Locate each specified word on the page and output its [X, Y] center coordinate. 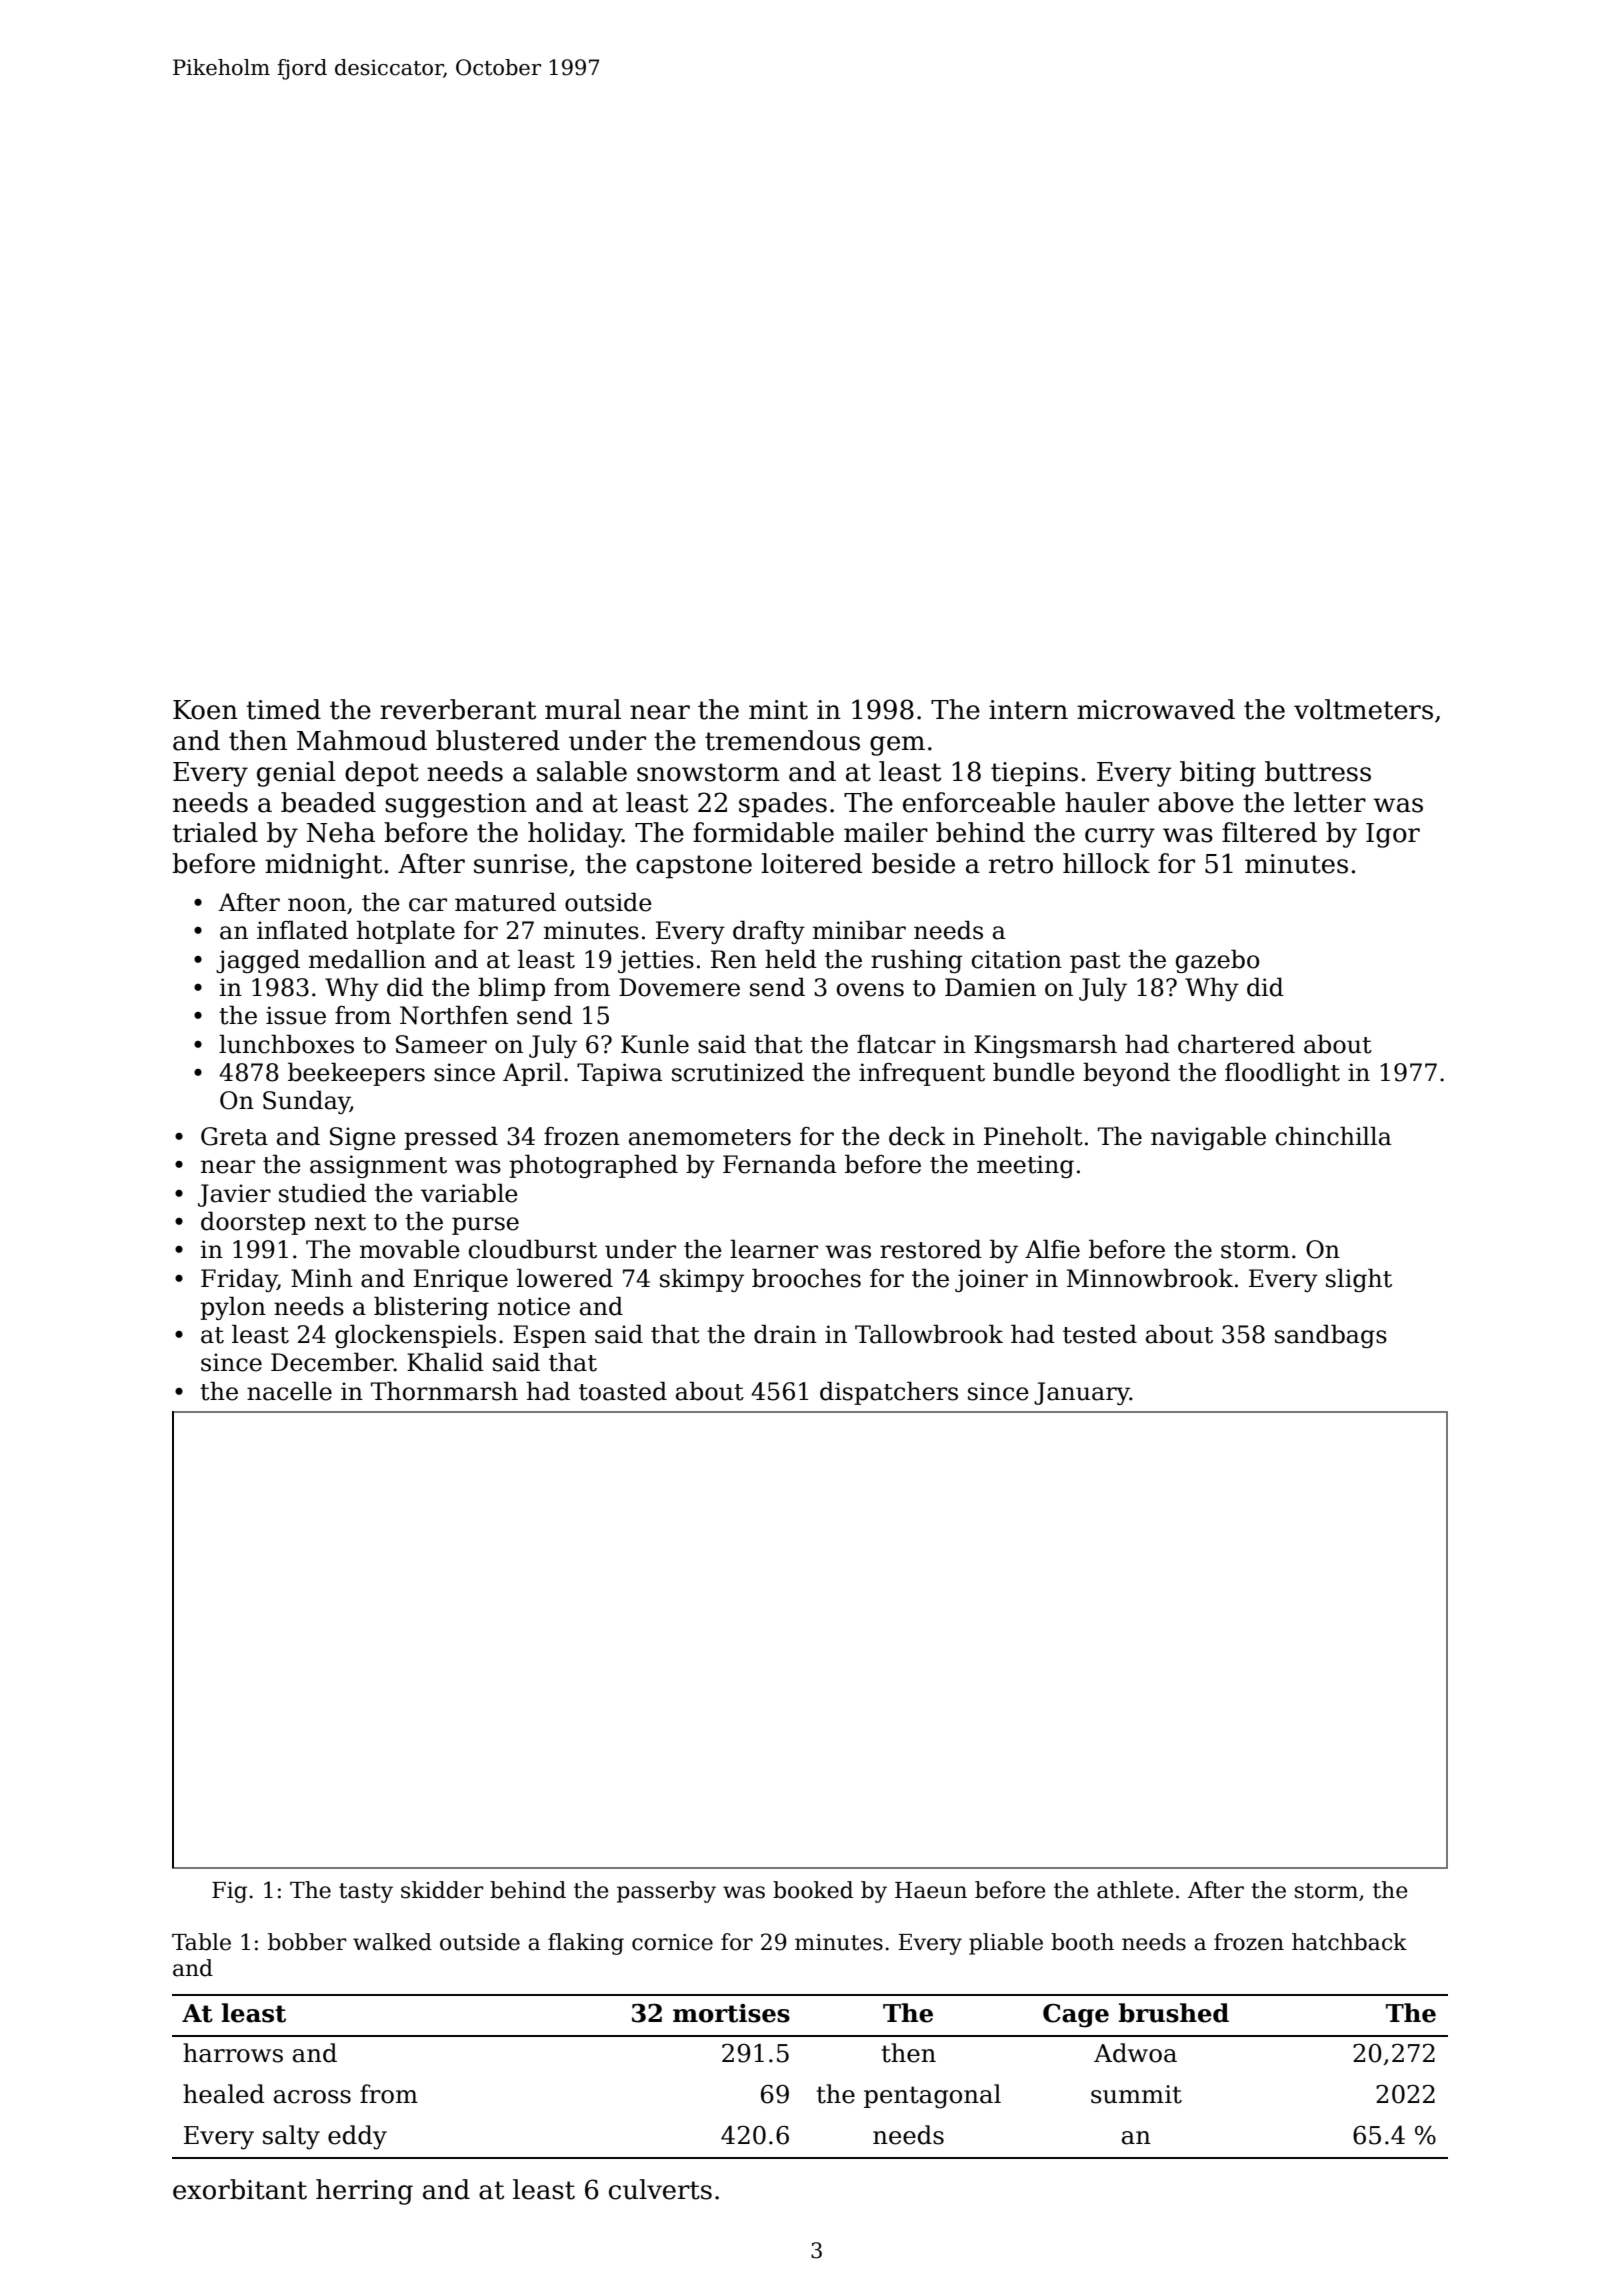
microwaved [1156, 709]
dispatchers [889, 1393]
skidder [442, 1890]
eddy [357, 2137]
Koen [205, 710]
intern [1028, 710]
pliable [1006, 1944]
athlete [1135, 1890]
